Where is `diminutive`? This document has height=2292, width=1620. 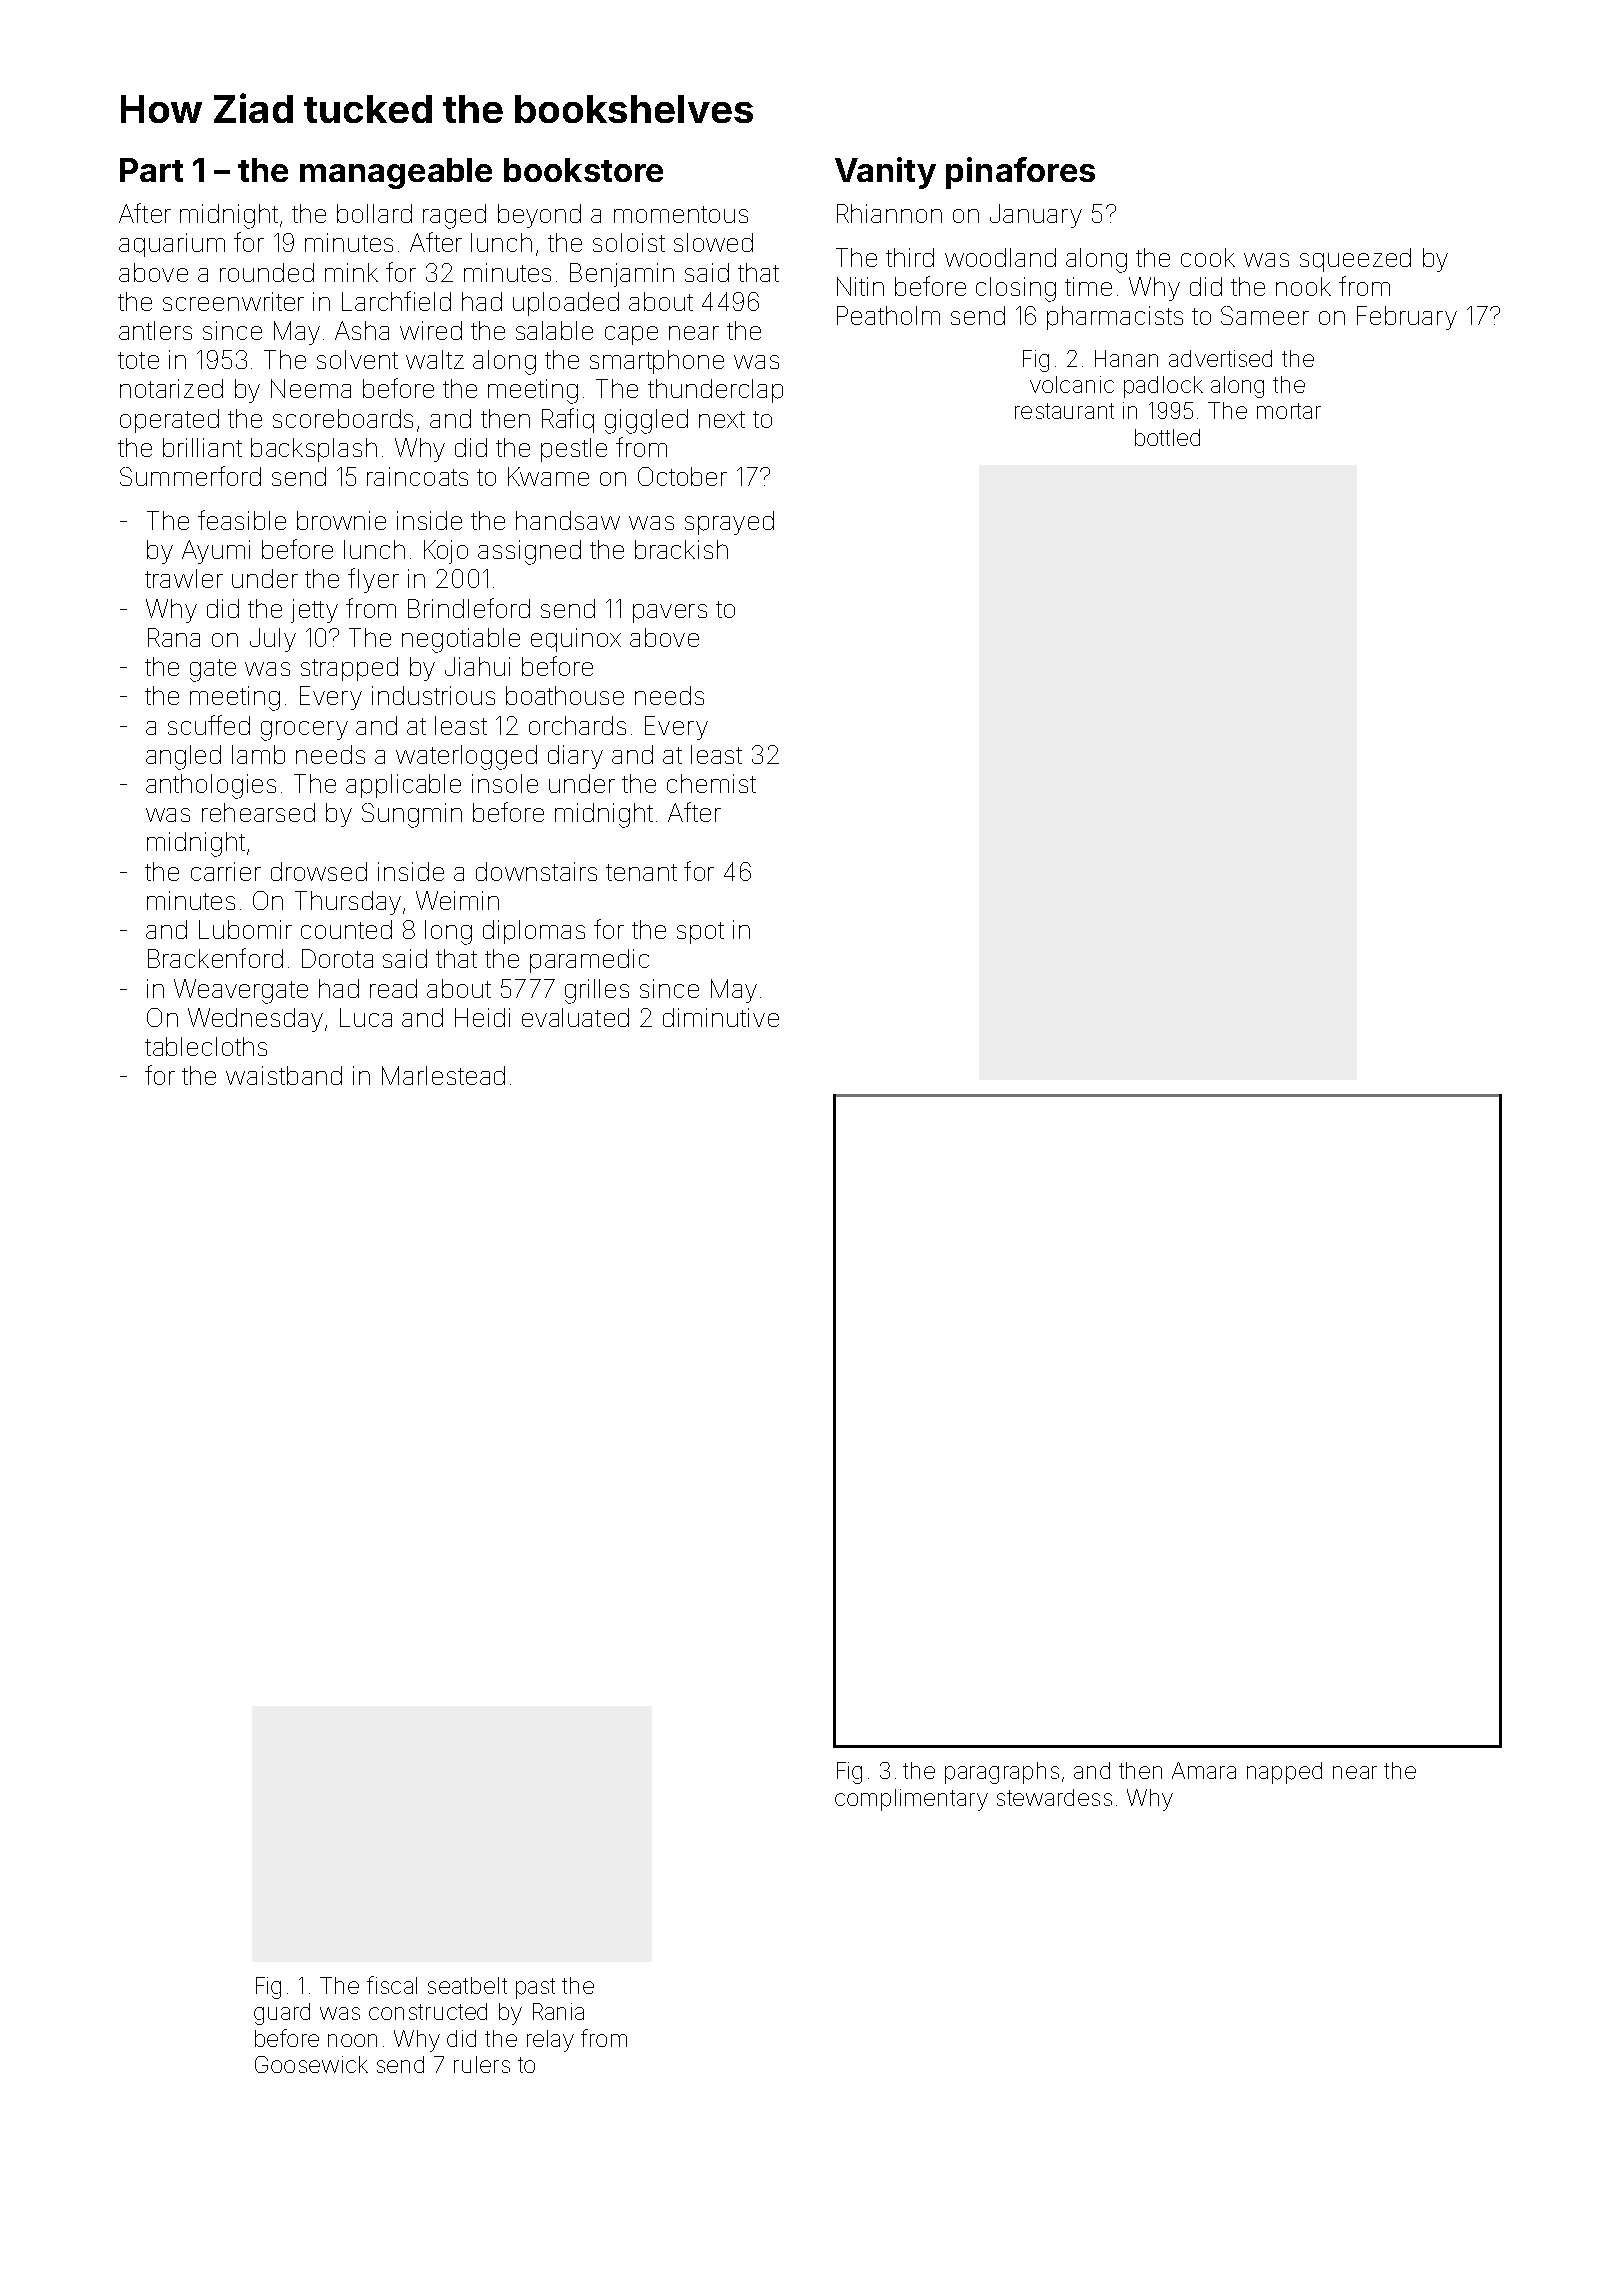 diminutive is located at coordinates (721, 1017).
